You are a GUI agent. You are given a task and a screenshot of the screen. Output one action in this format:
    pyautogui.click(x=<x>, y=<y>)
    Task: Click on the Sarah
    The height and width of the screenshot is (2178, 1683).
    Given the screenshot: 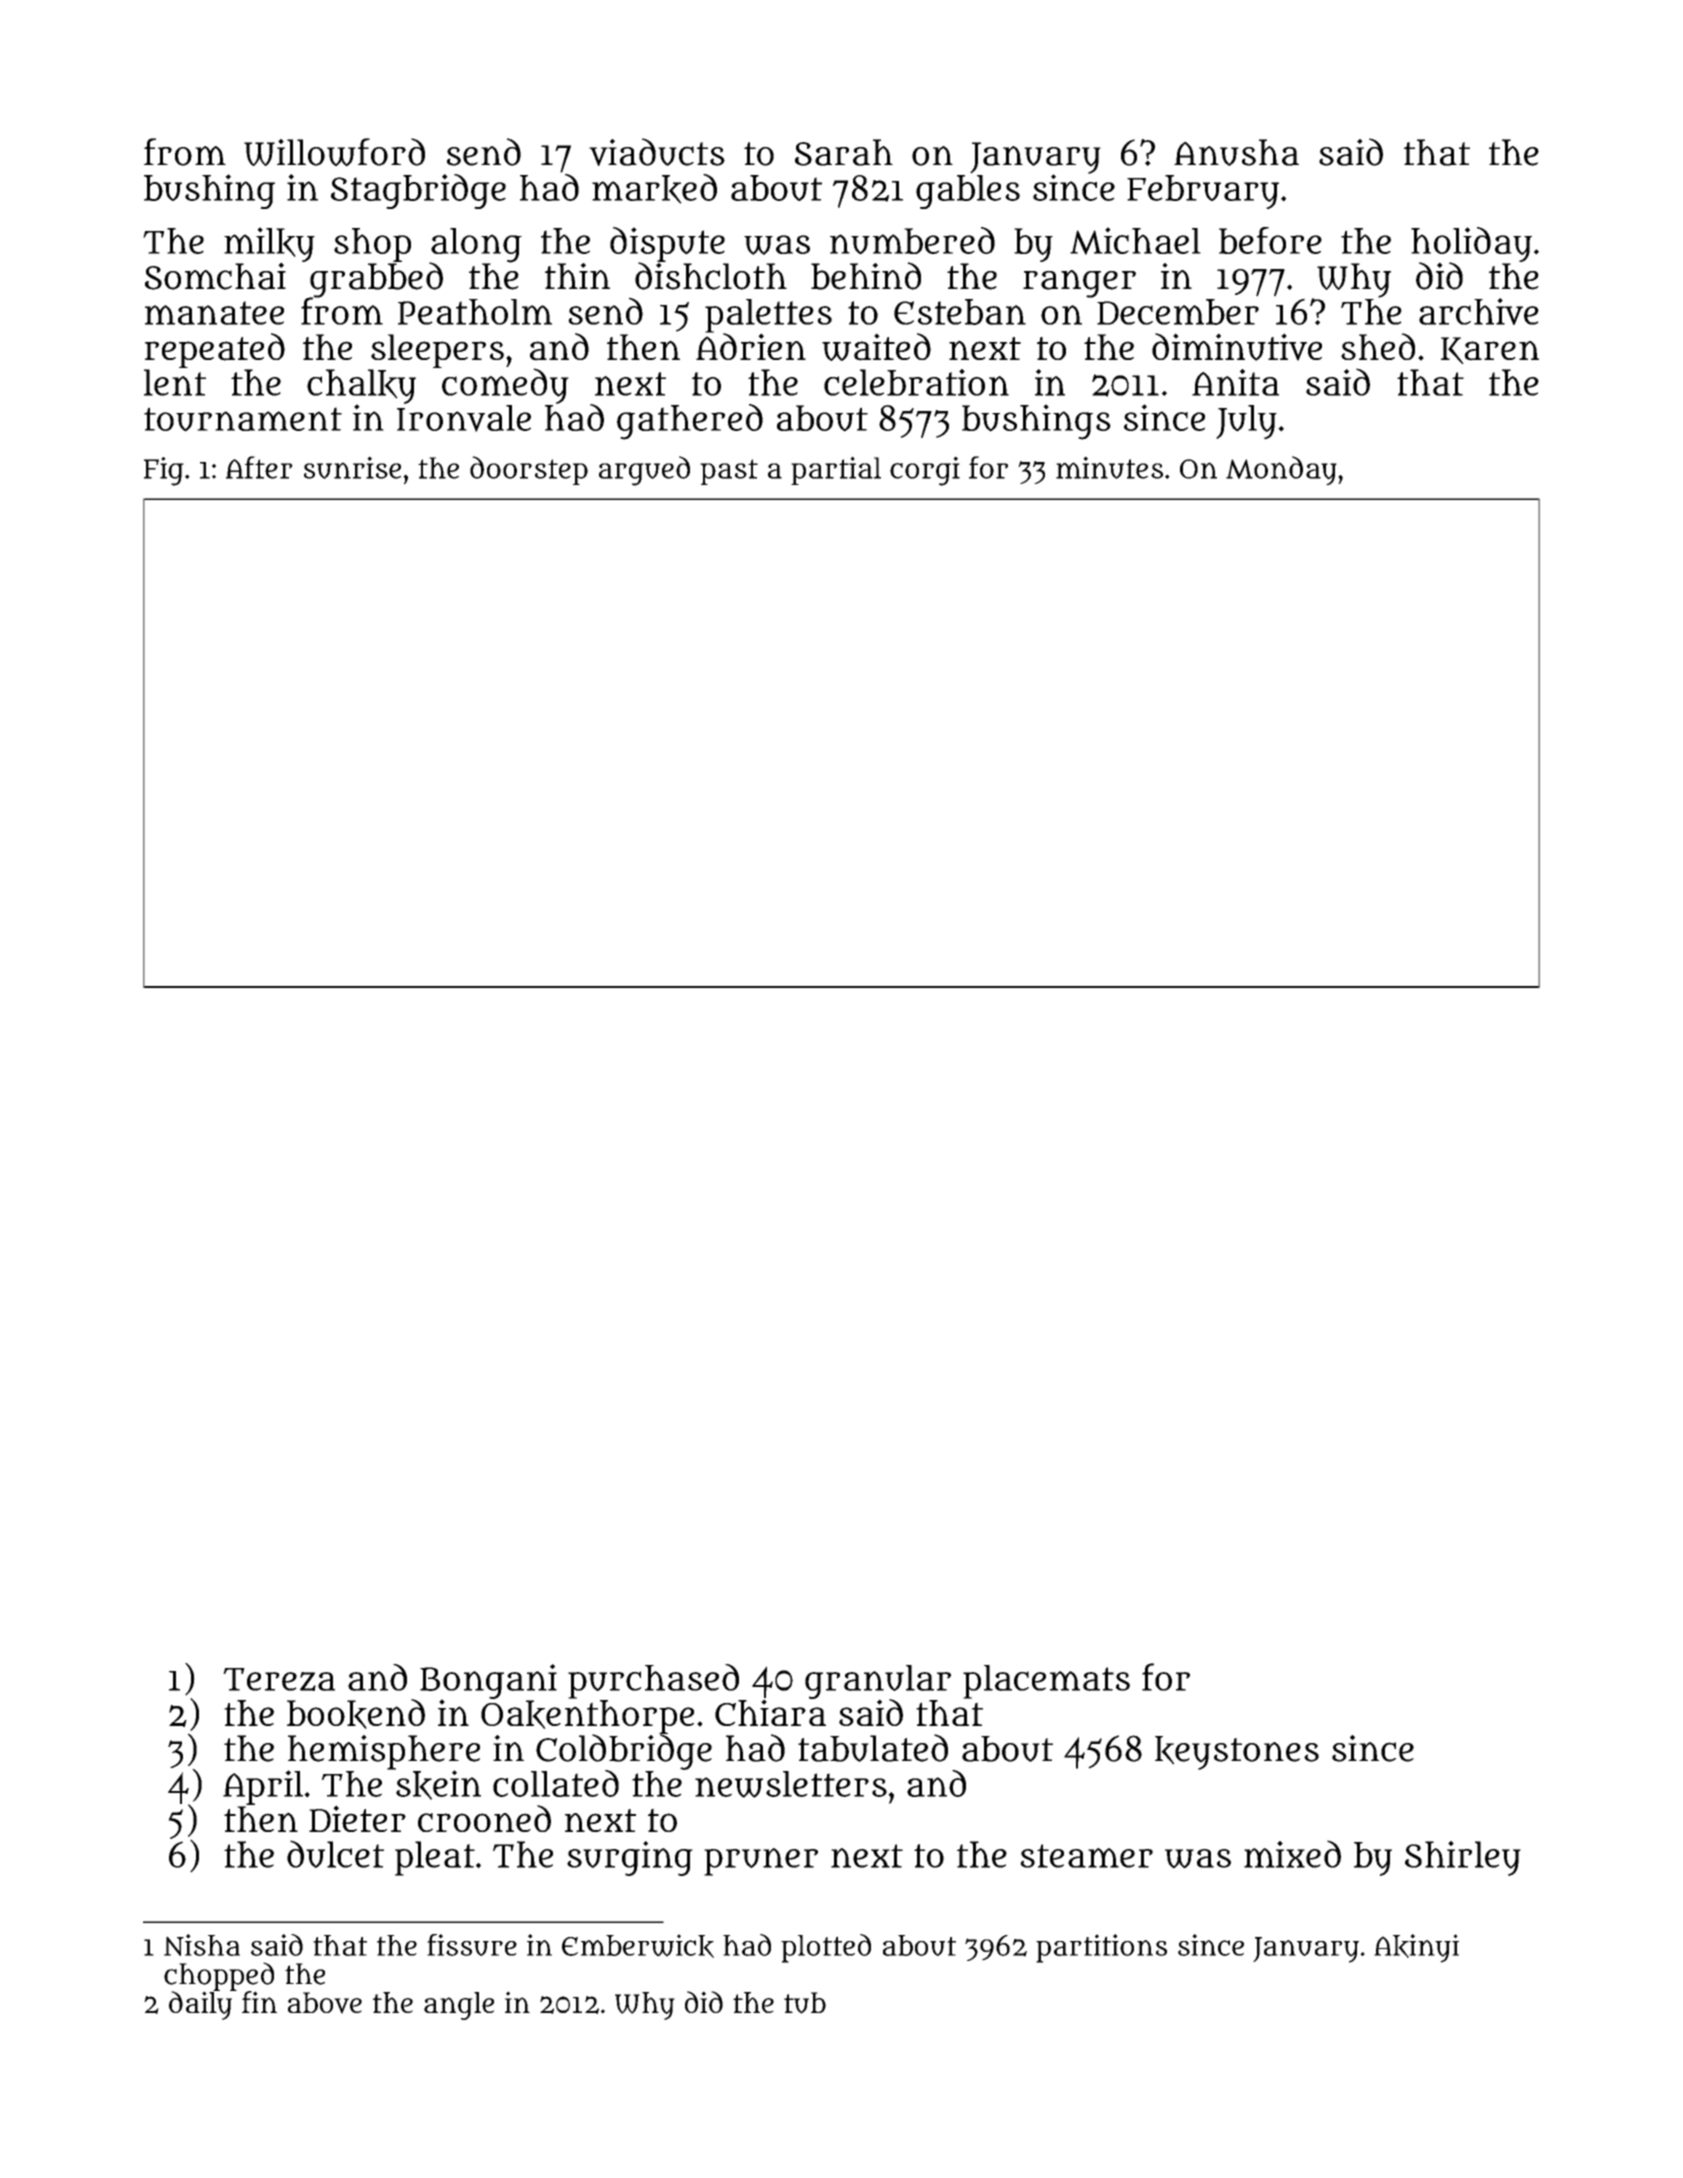 What is the action you would take?
    pyautogui.click(x=844, y=152)
